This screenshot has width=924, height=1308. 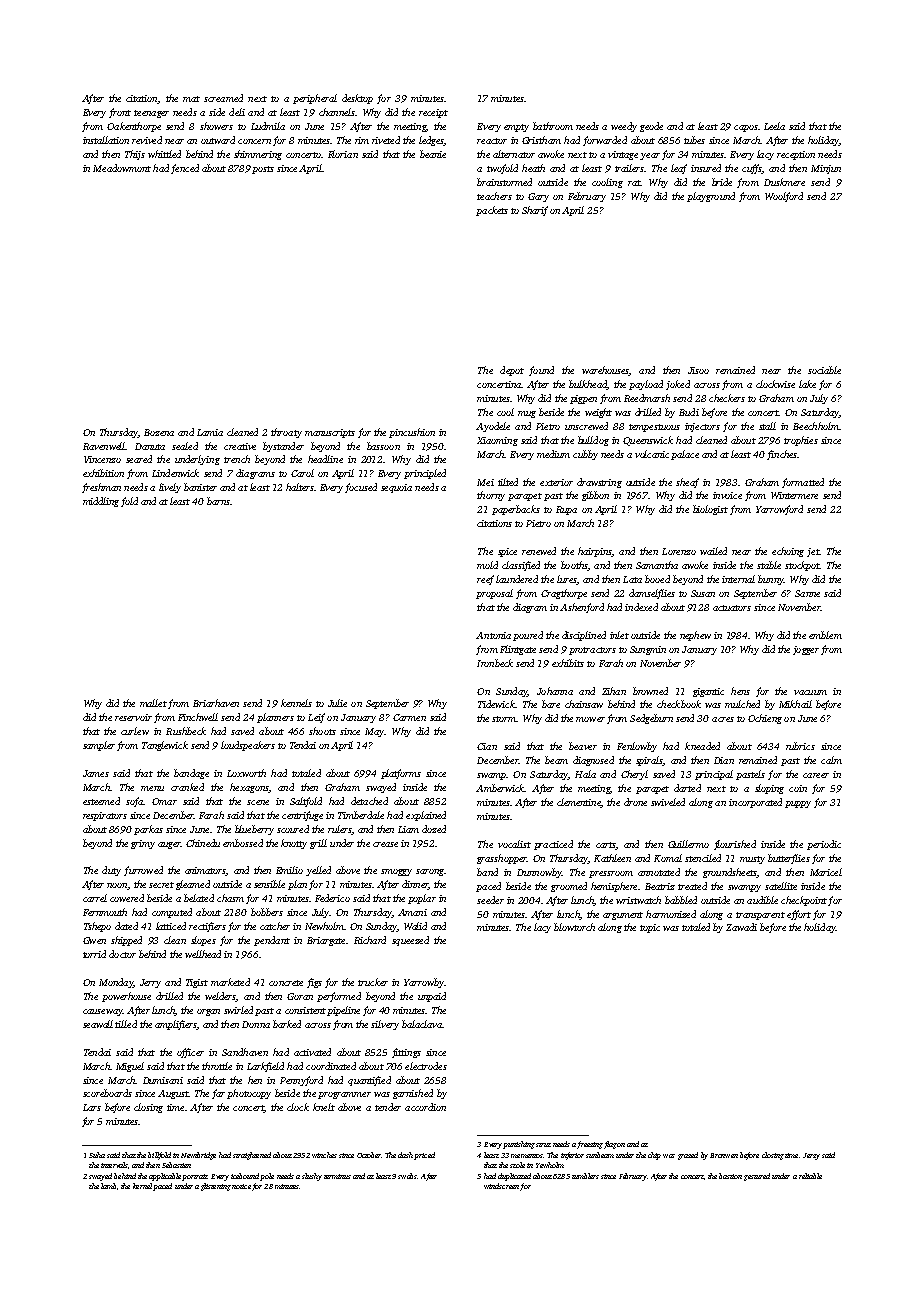 I want to click on Ravenwell, so click(x=104, y=446).
